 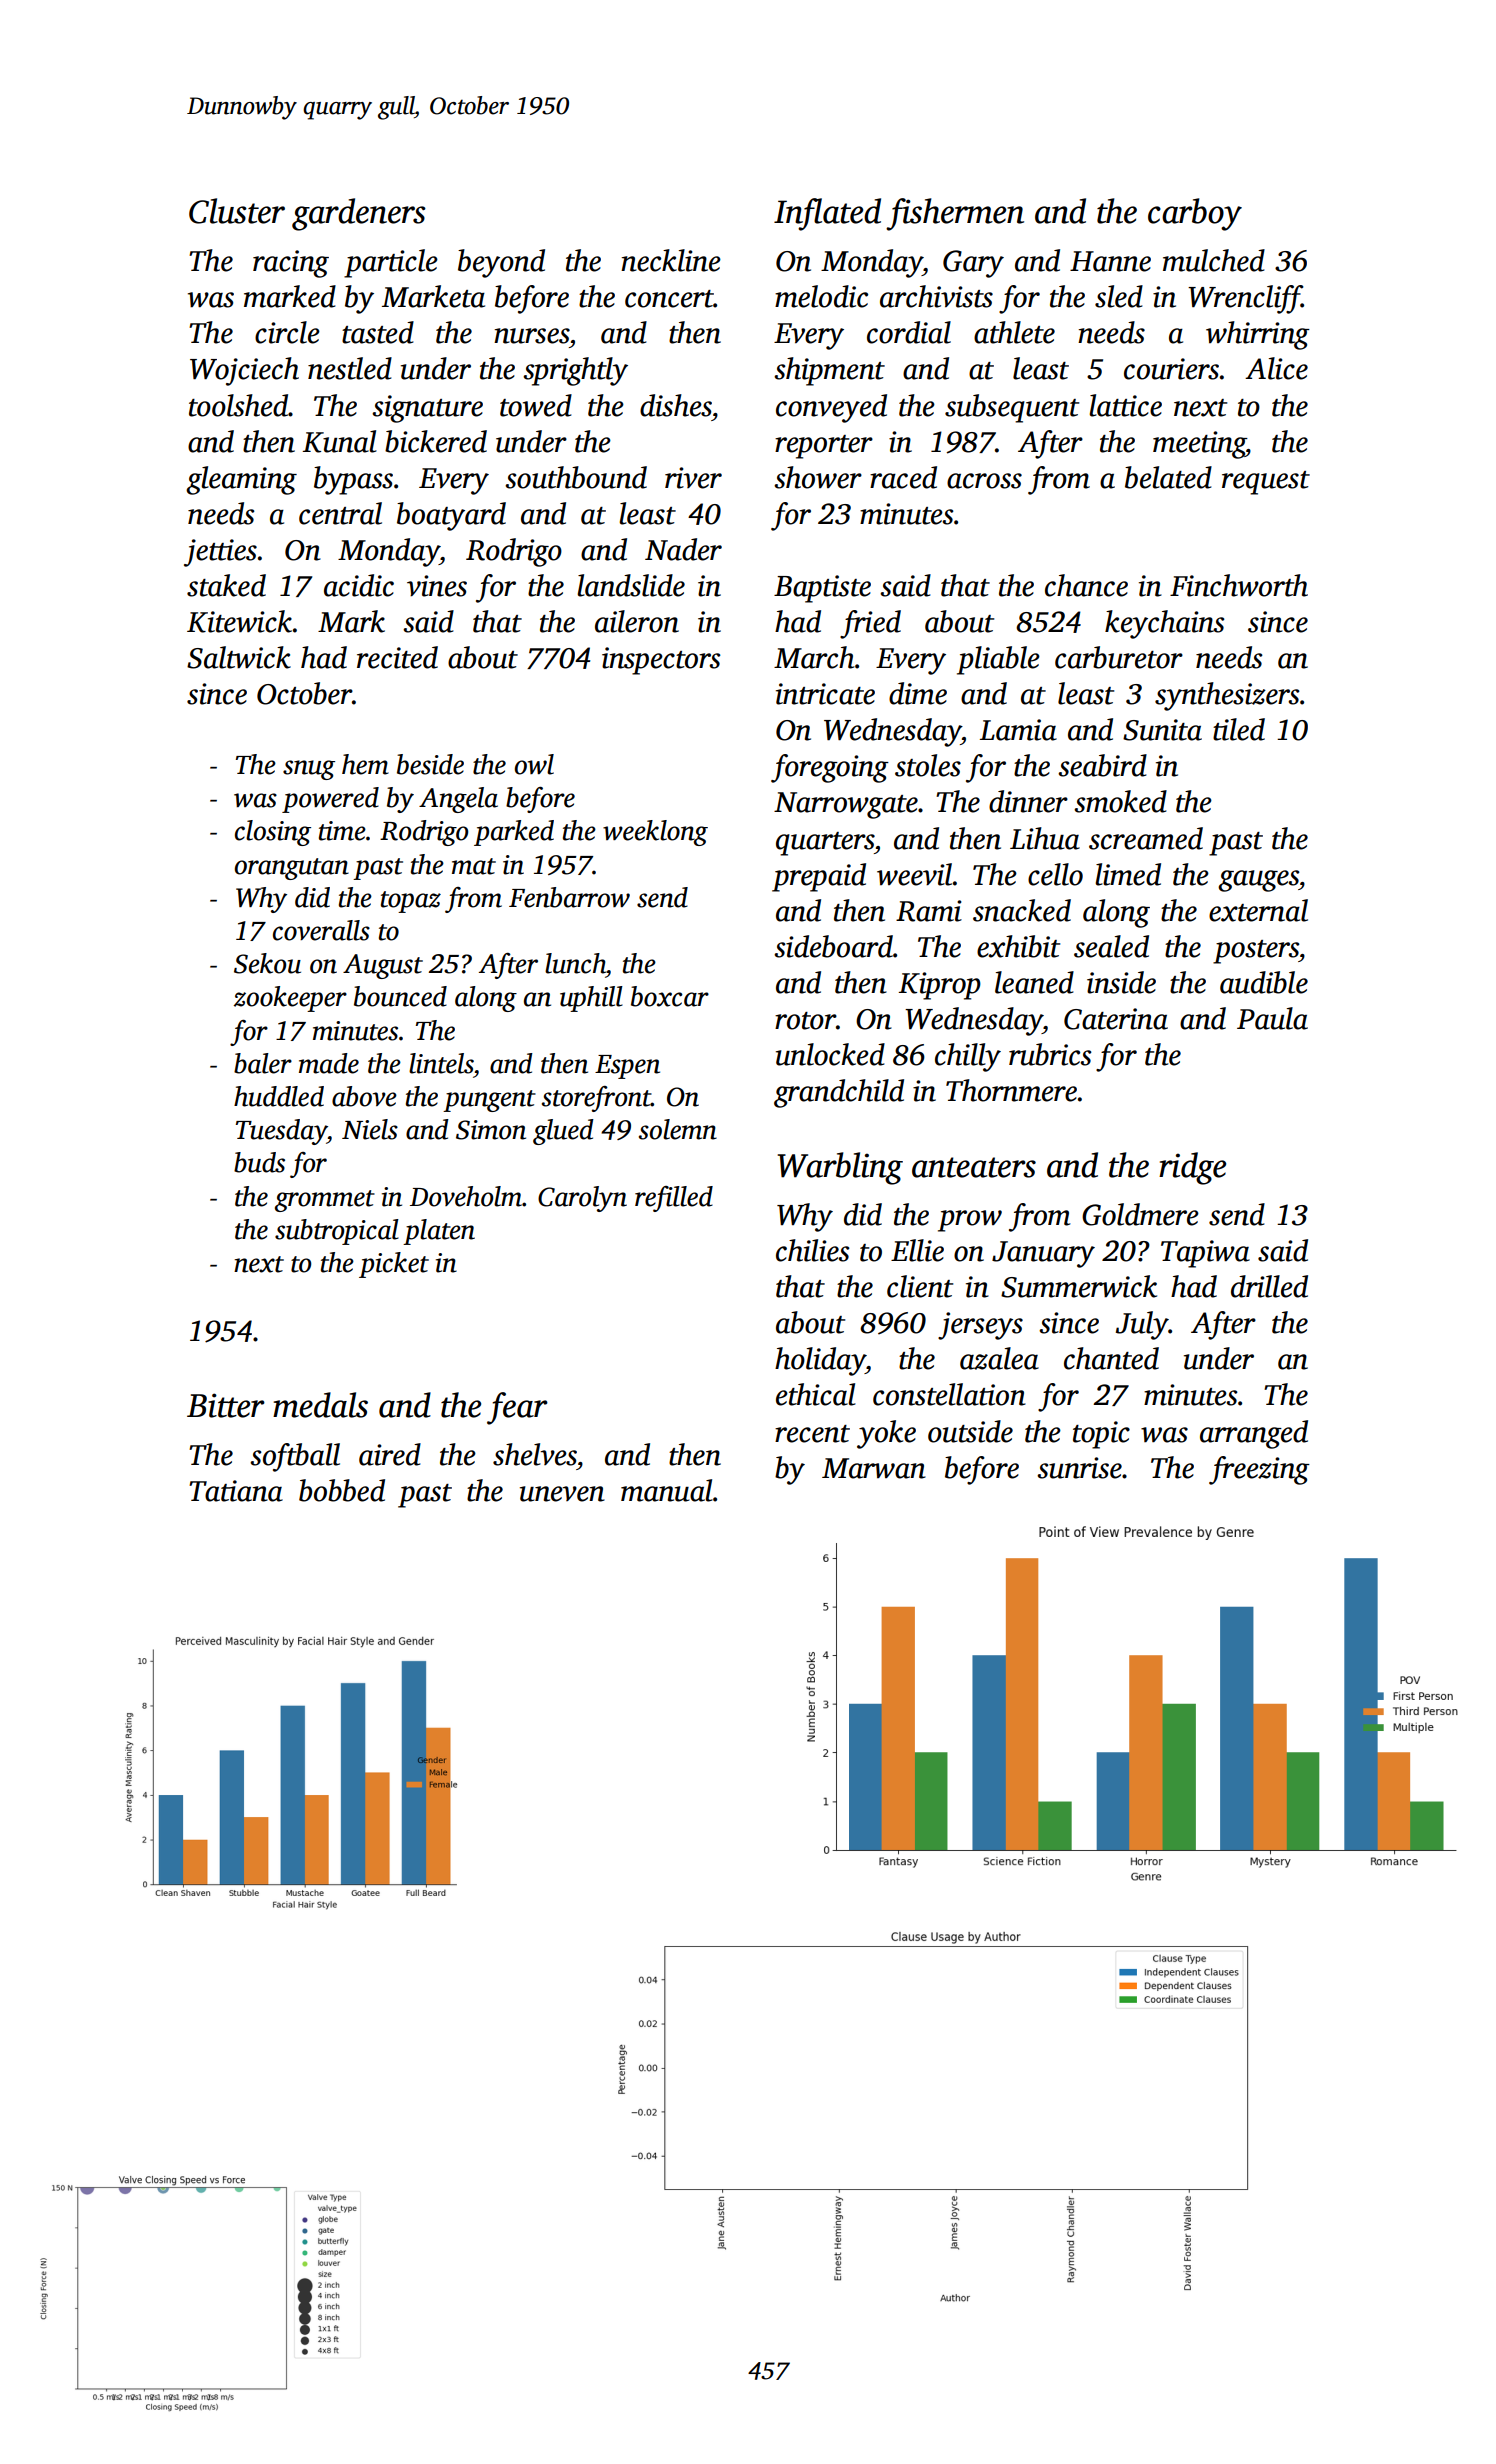 I want to click on carboy, so click(x=1195, y=214).
